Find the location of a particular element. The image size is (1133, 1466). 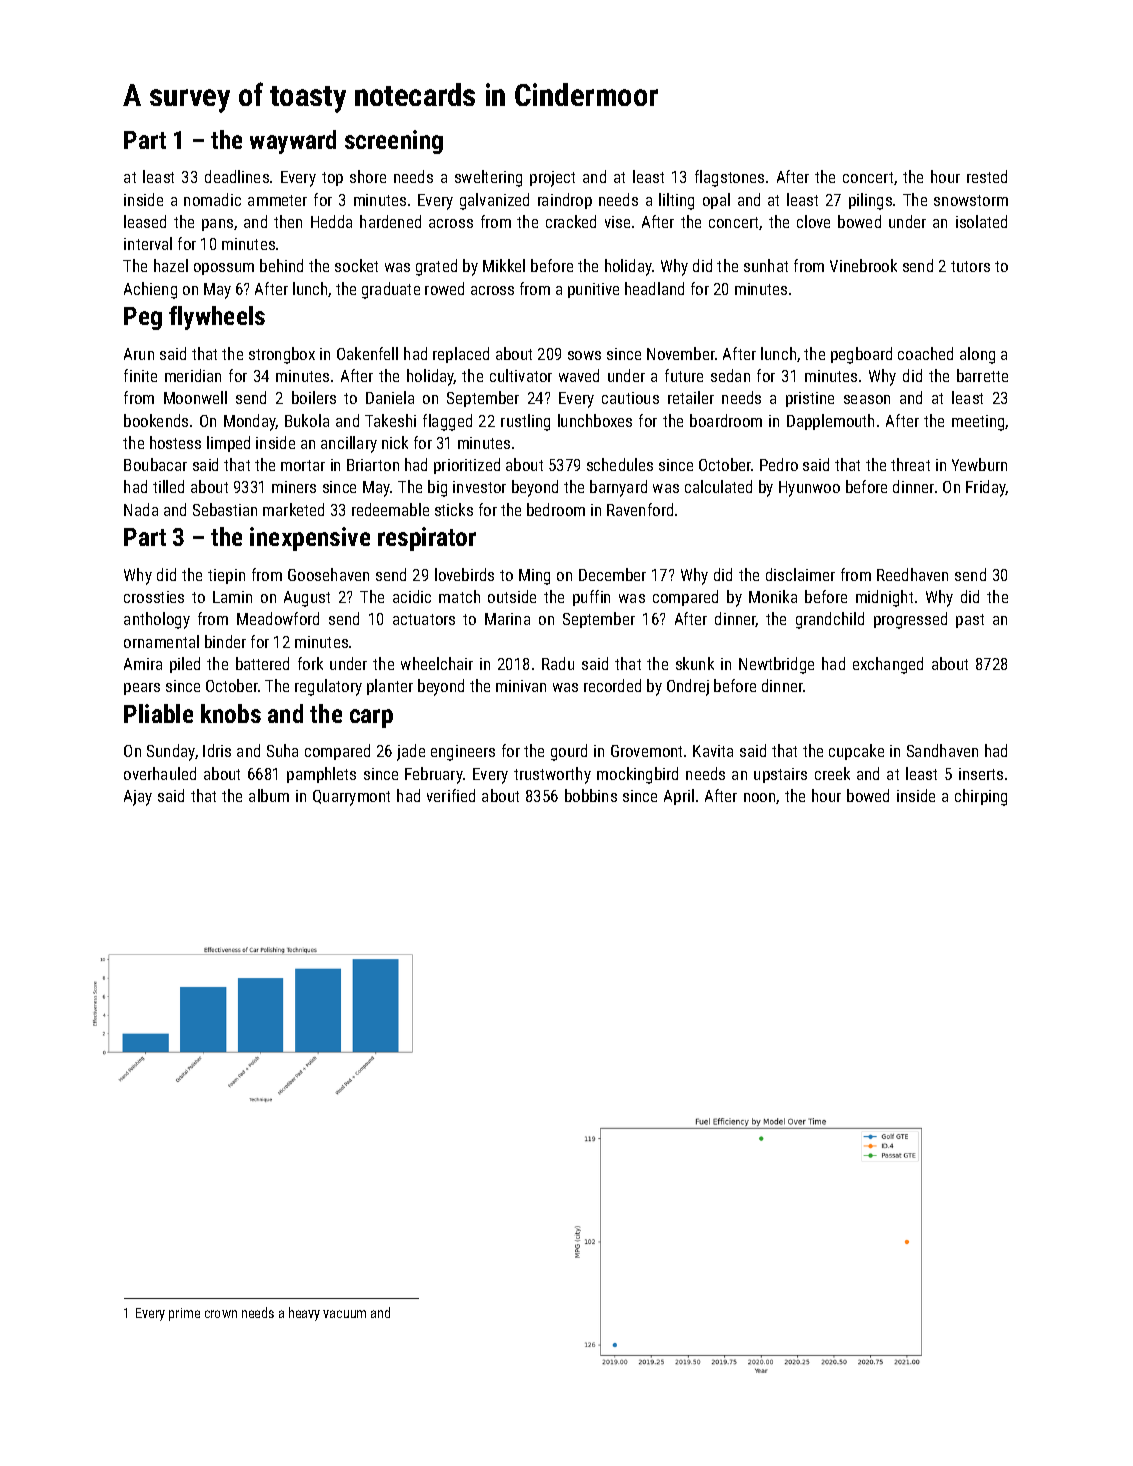

sticks is located at coordinates (454, 509).
